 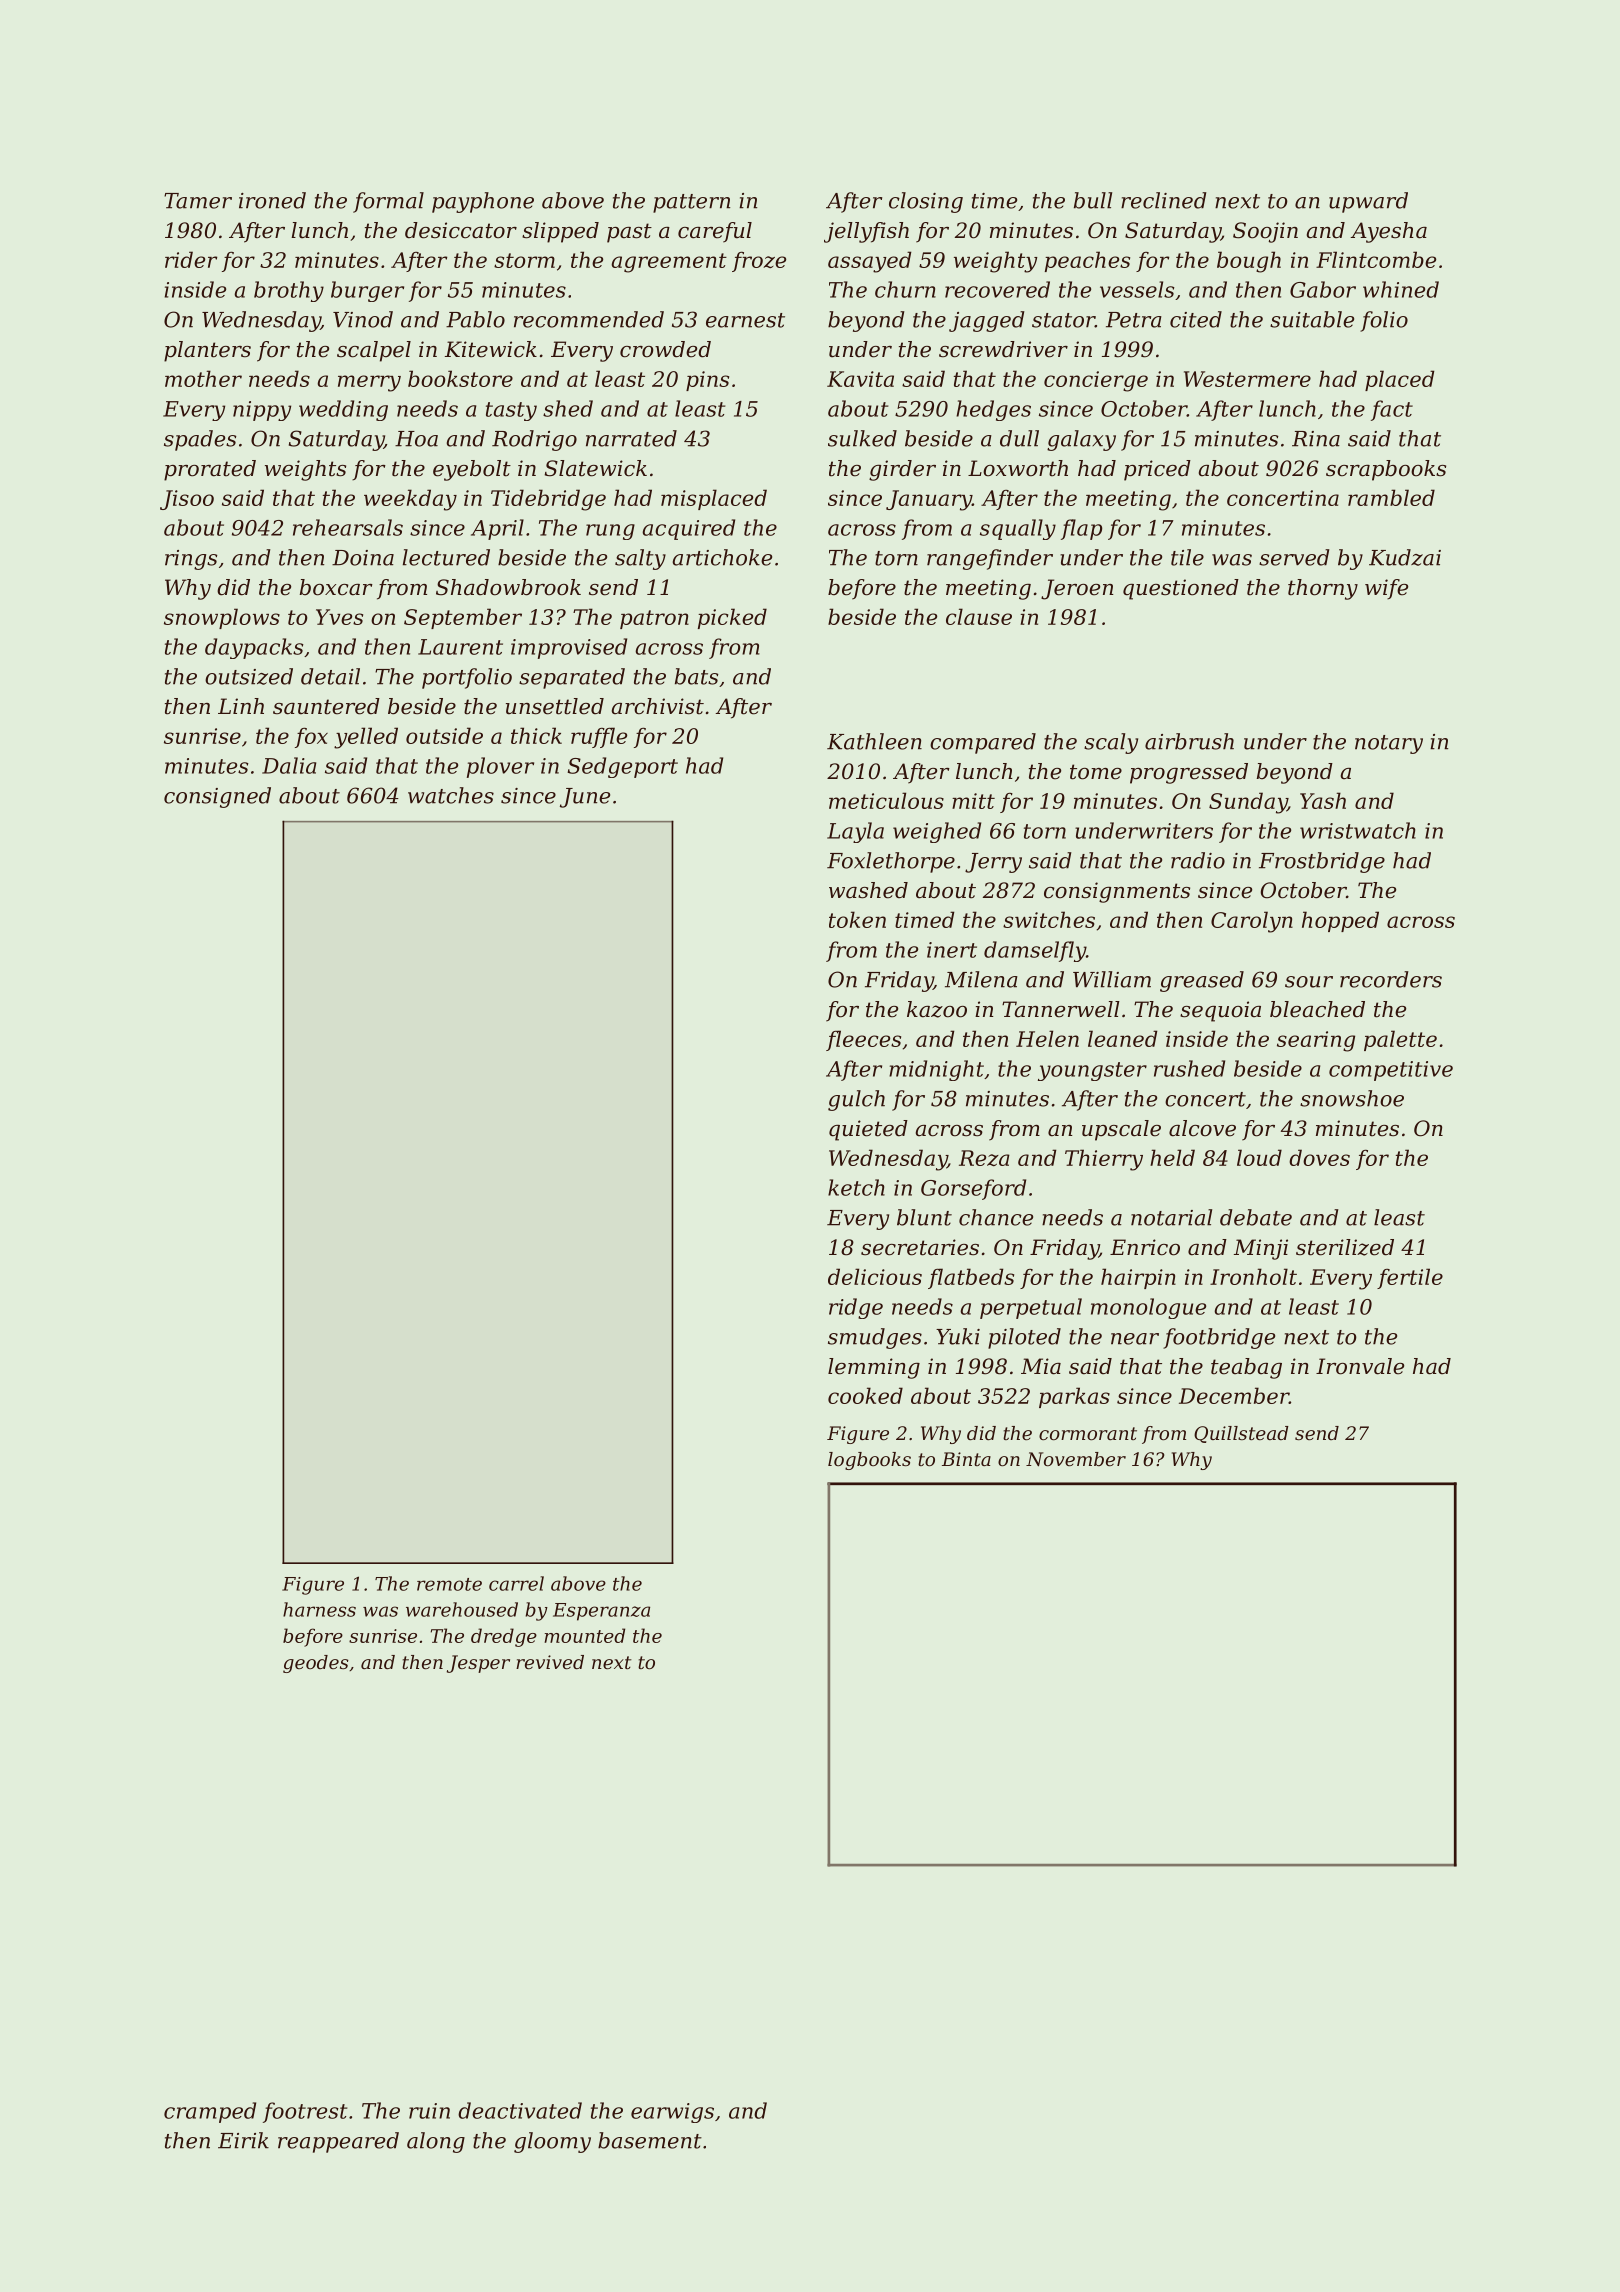 What do you see at coordinates (863, 1040) in the screenshot?
I see `fleeces` at bounding box center [863, 1040].
